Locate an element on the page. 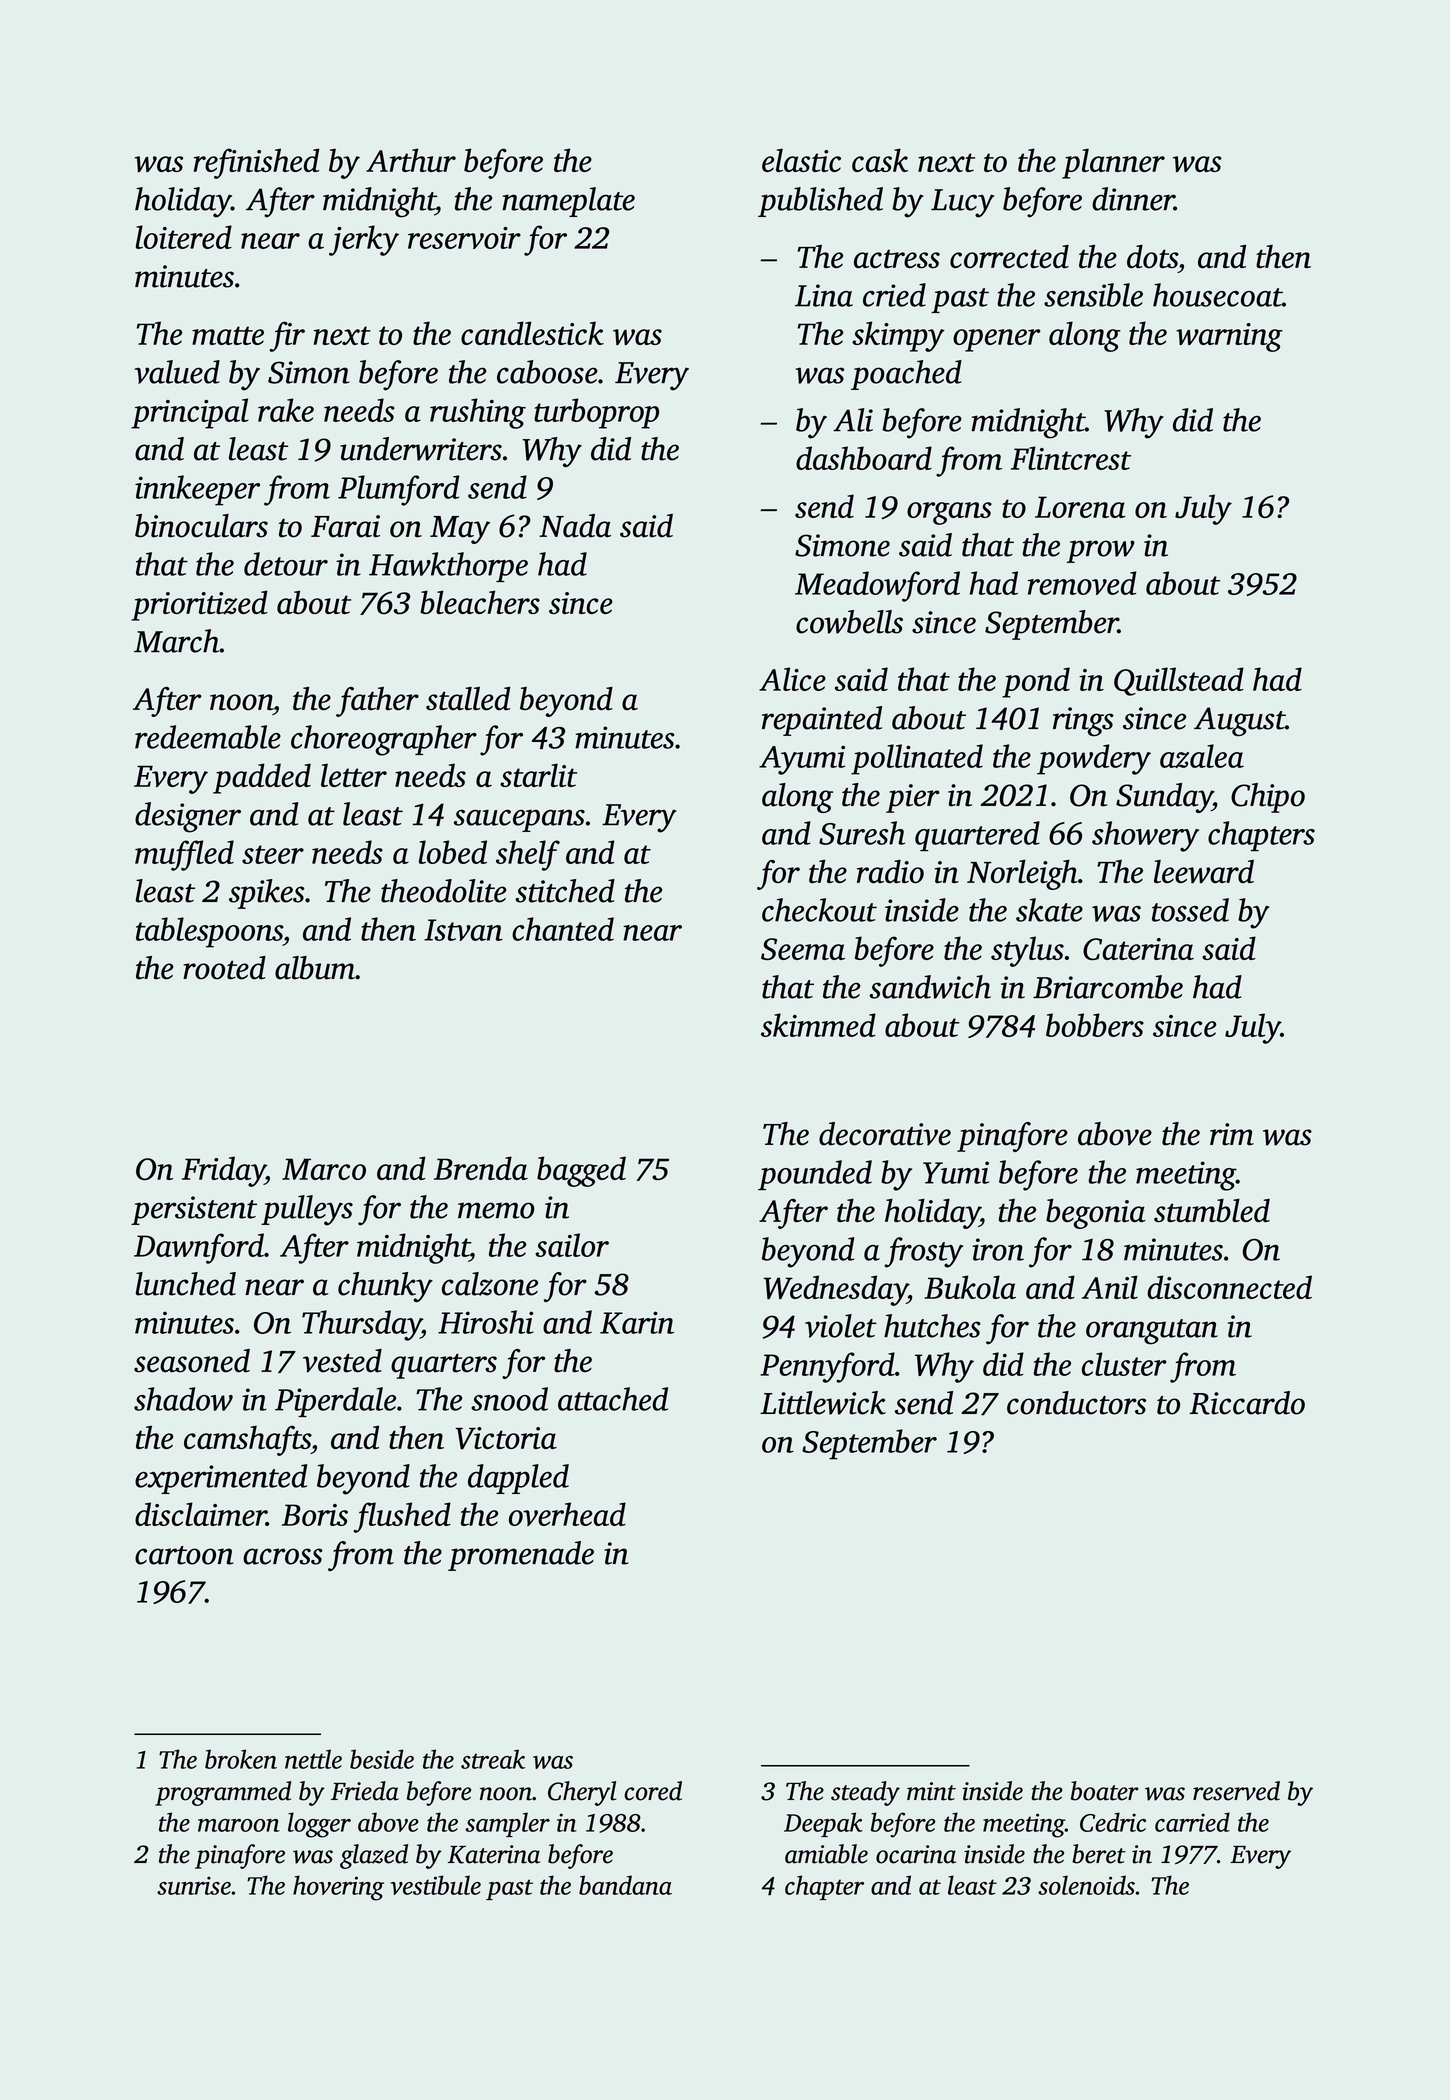  prow is located at coordinates (1101, 551).
